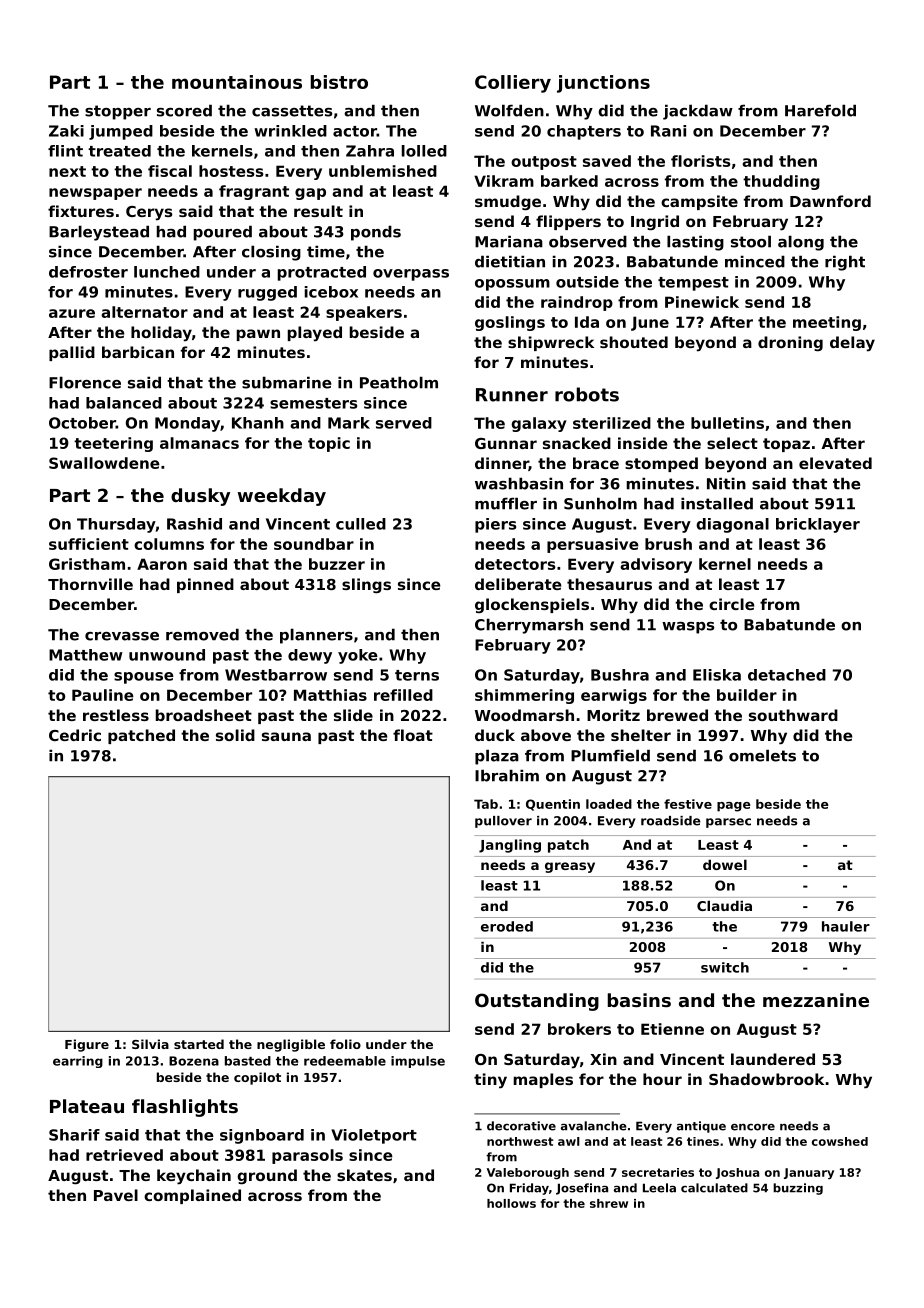 The height and width of the screenshot is (1308, 924). What do you see at coordinates (820, 110) in the screenshot?
I see `Harefold` at bounding box center [820, 110].
